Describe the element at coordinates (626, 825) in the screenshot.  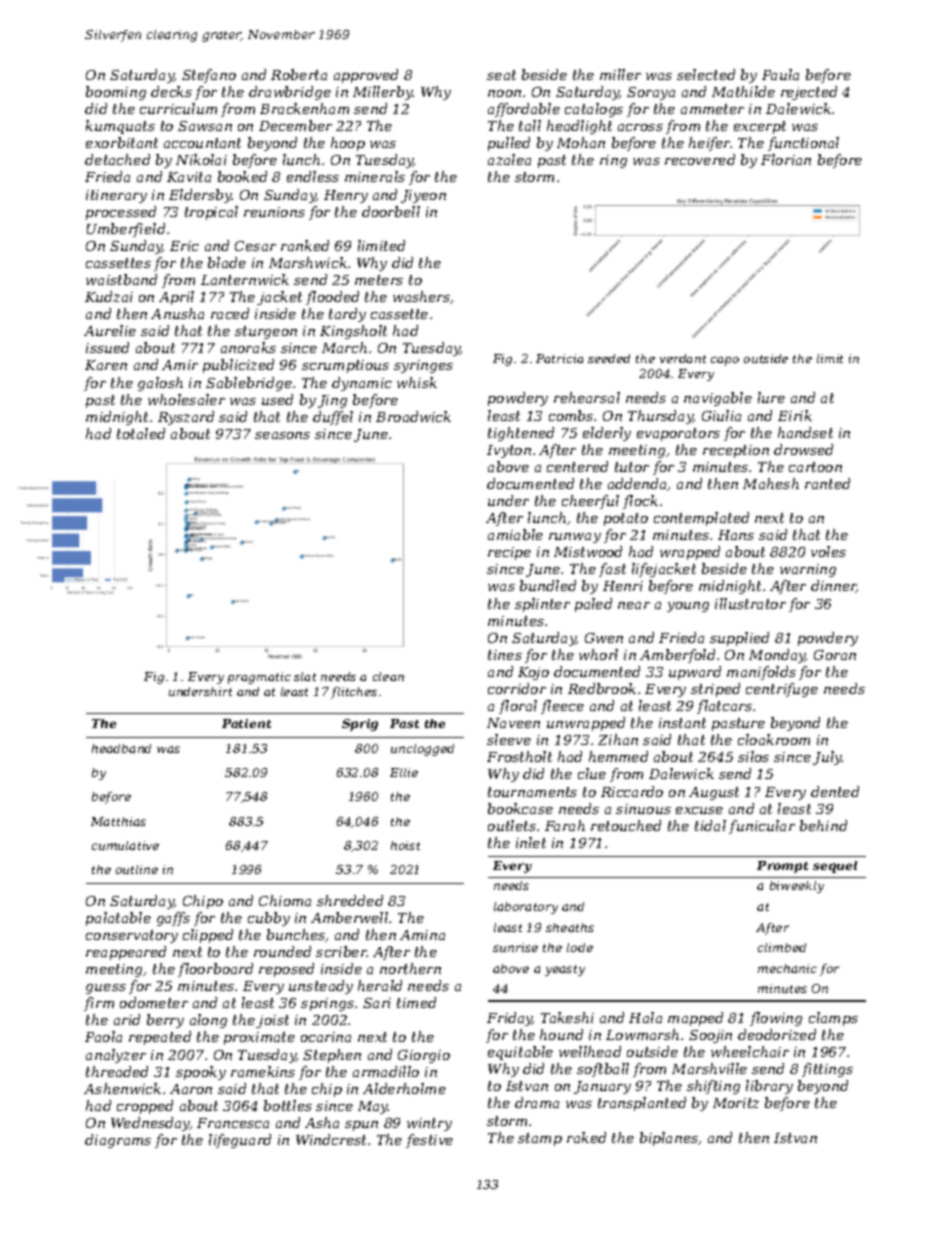
I see `retouched` at that location.
